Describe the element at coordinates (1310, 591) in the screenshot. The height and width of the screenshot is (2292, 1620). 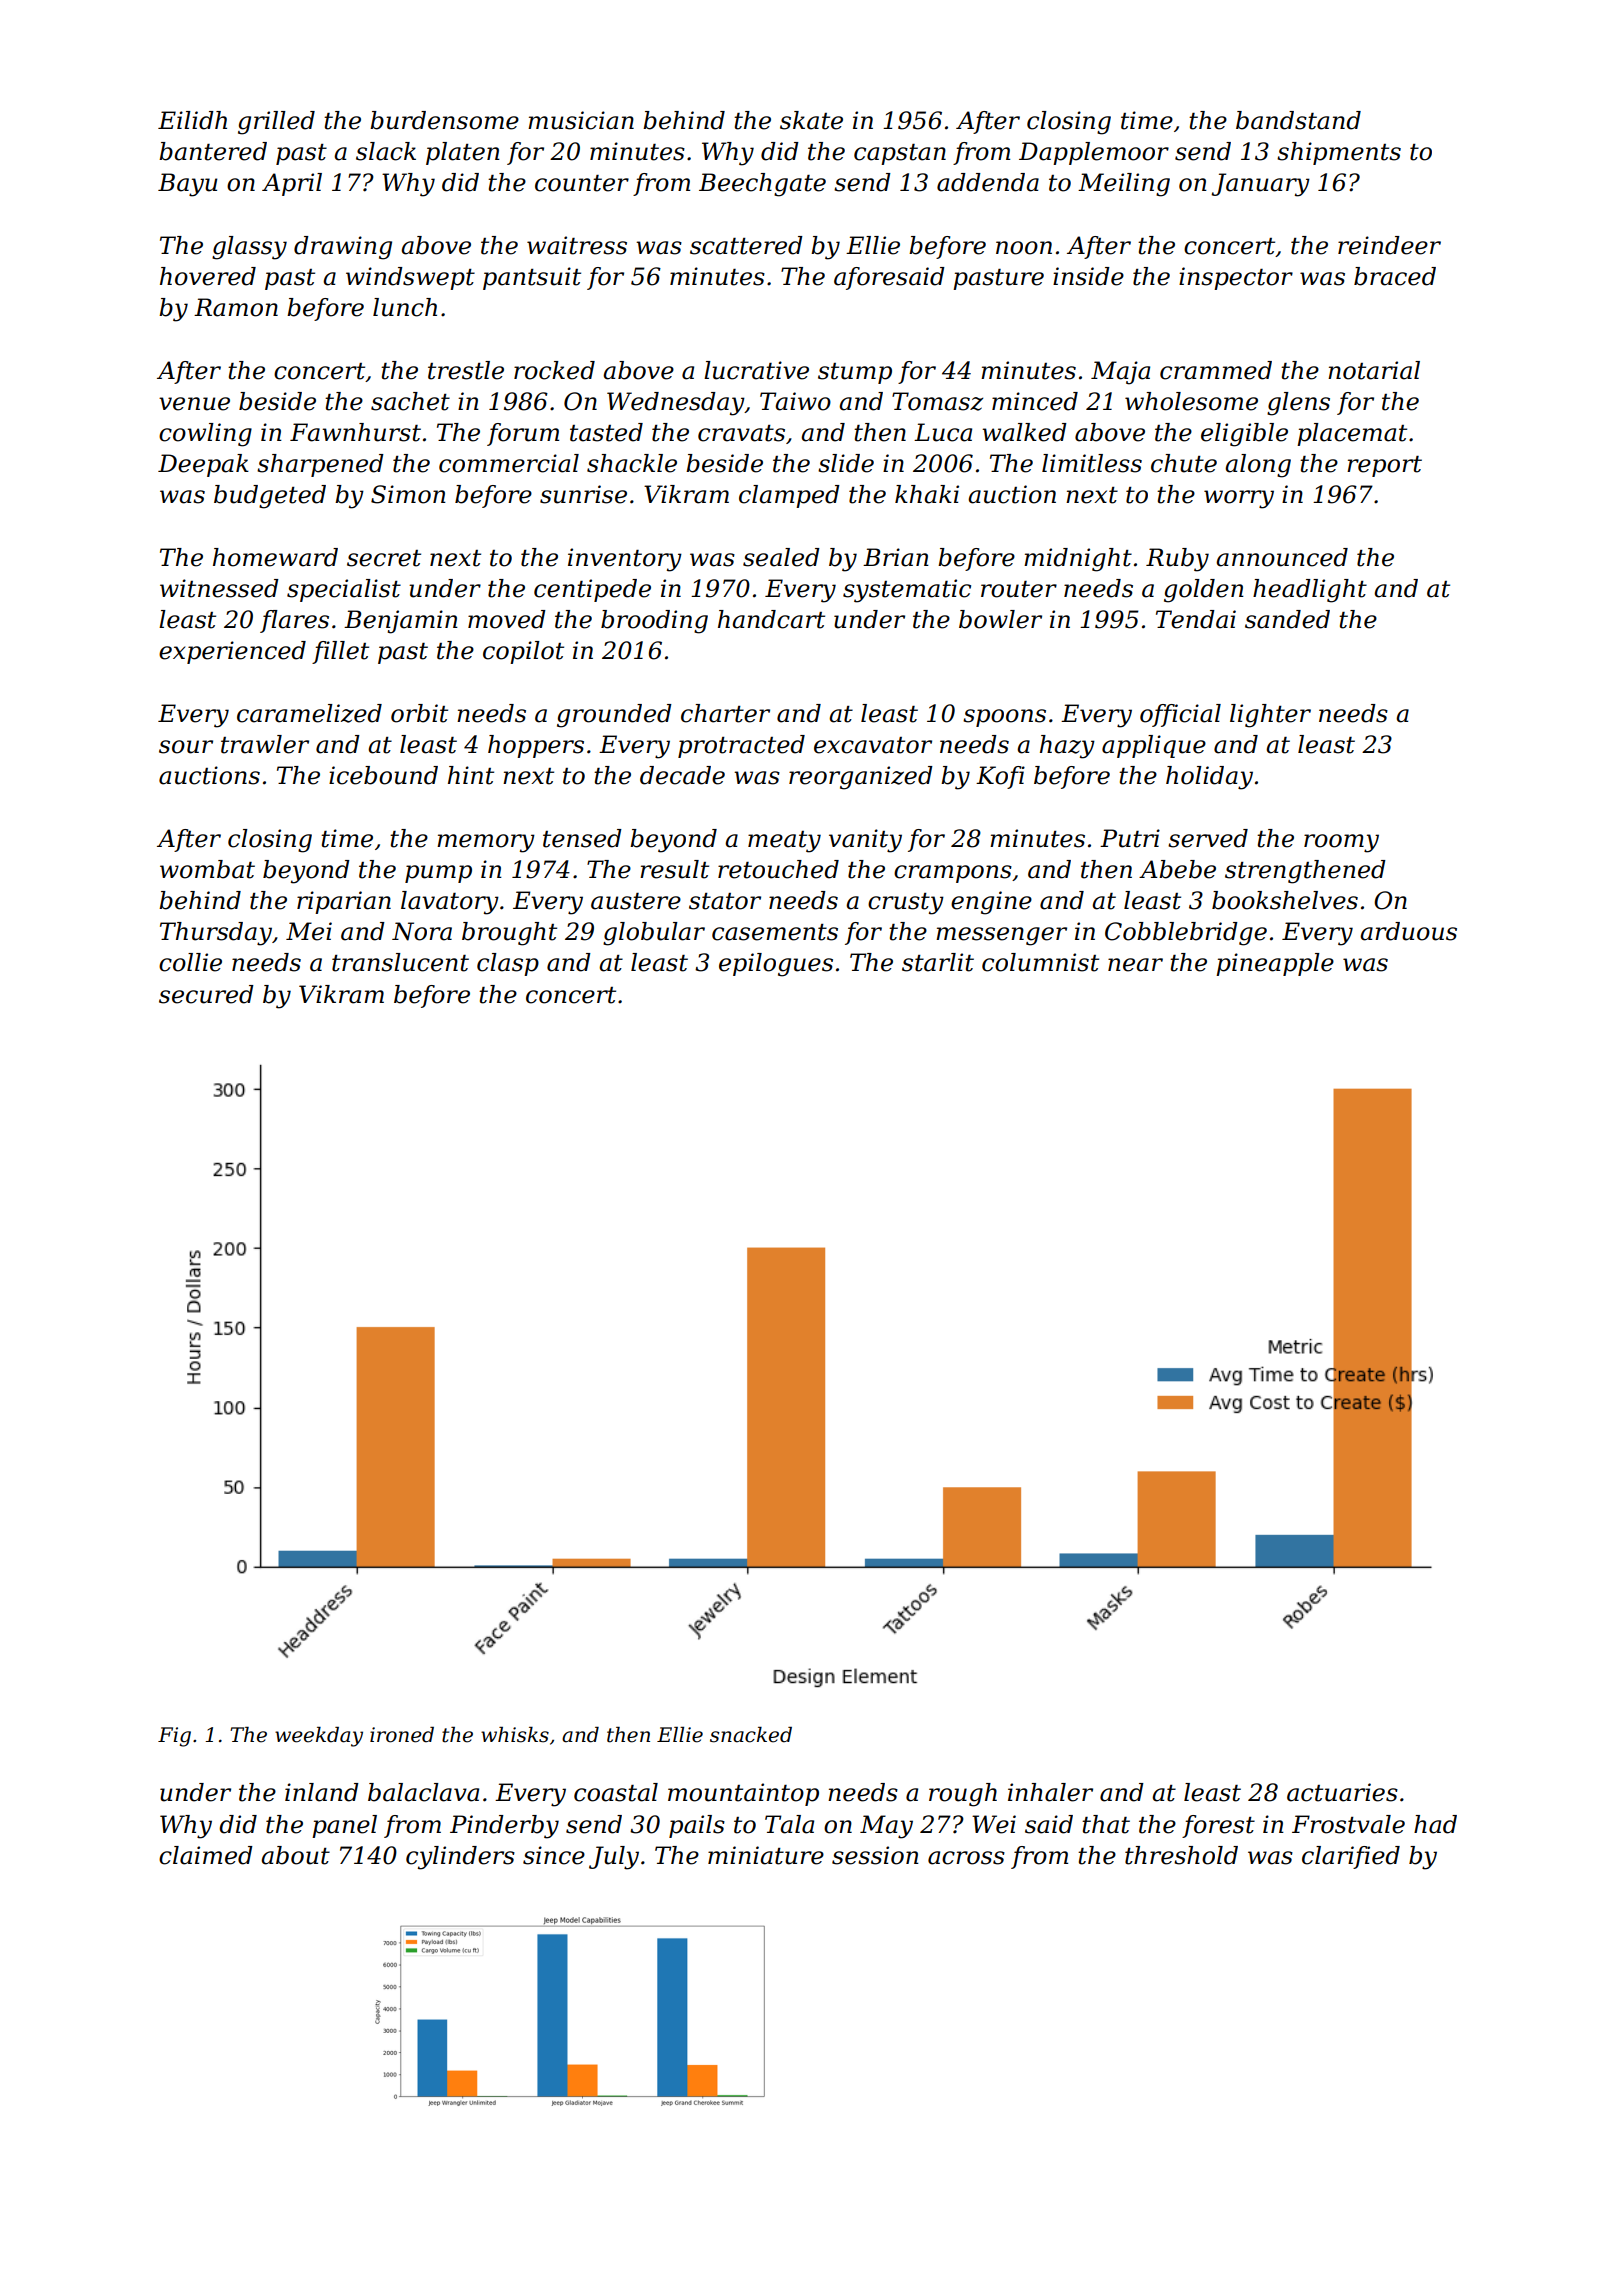
I see `headlight` at that location.
